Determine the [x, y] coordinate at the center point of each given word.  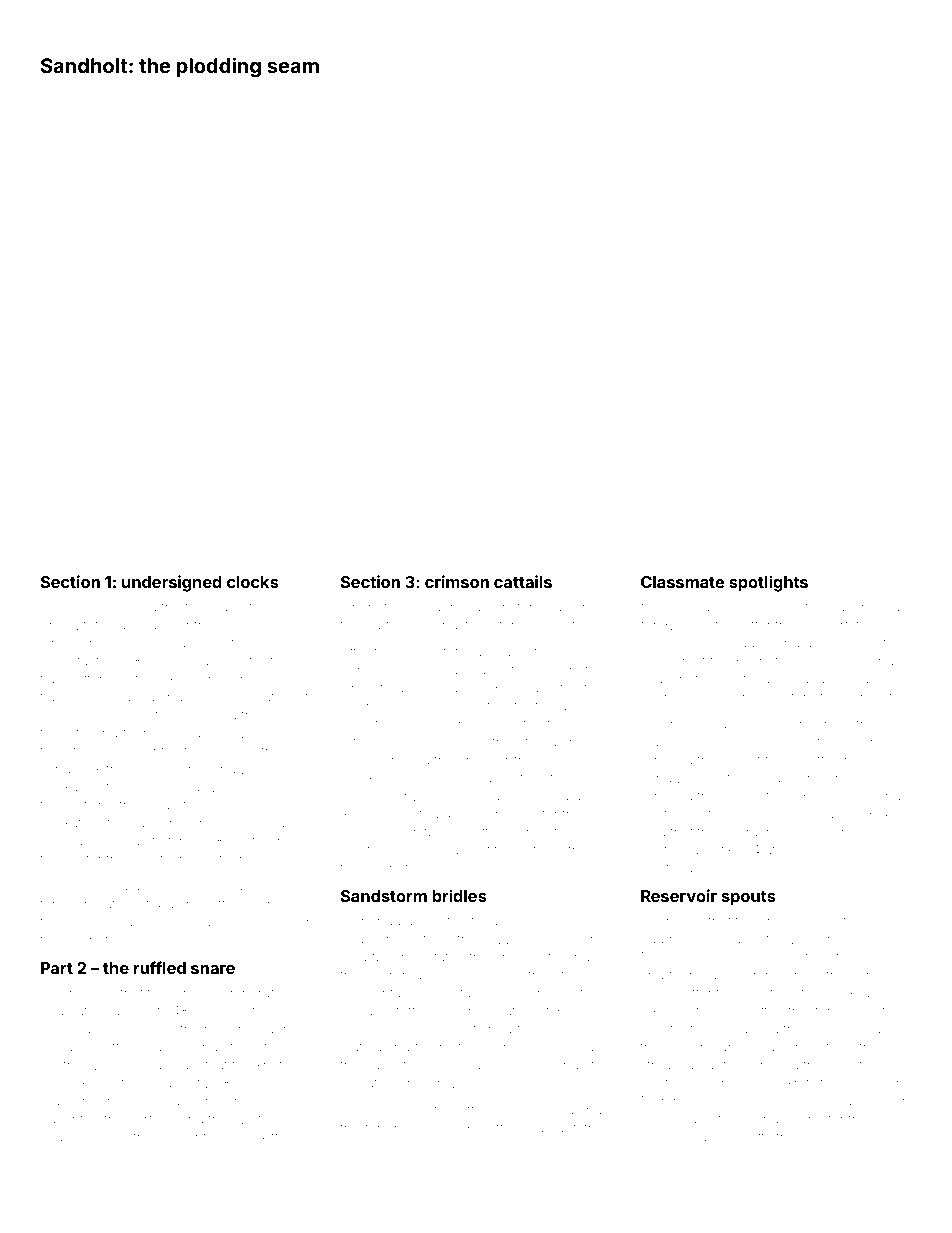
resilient [182, 1137]
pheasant [508, 653]
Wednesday [770, 1102]
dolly [274, 626]
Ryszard [768, 779]
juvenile [425, 672]
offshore [484, 1109]
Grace [750, 696]
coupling [162, 1048]
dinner [526, 832]
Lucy [56, 842]
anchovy [203, 699]
